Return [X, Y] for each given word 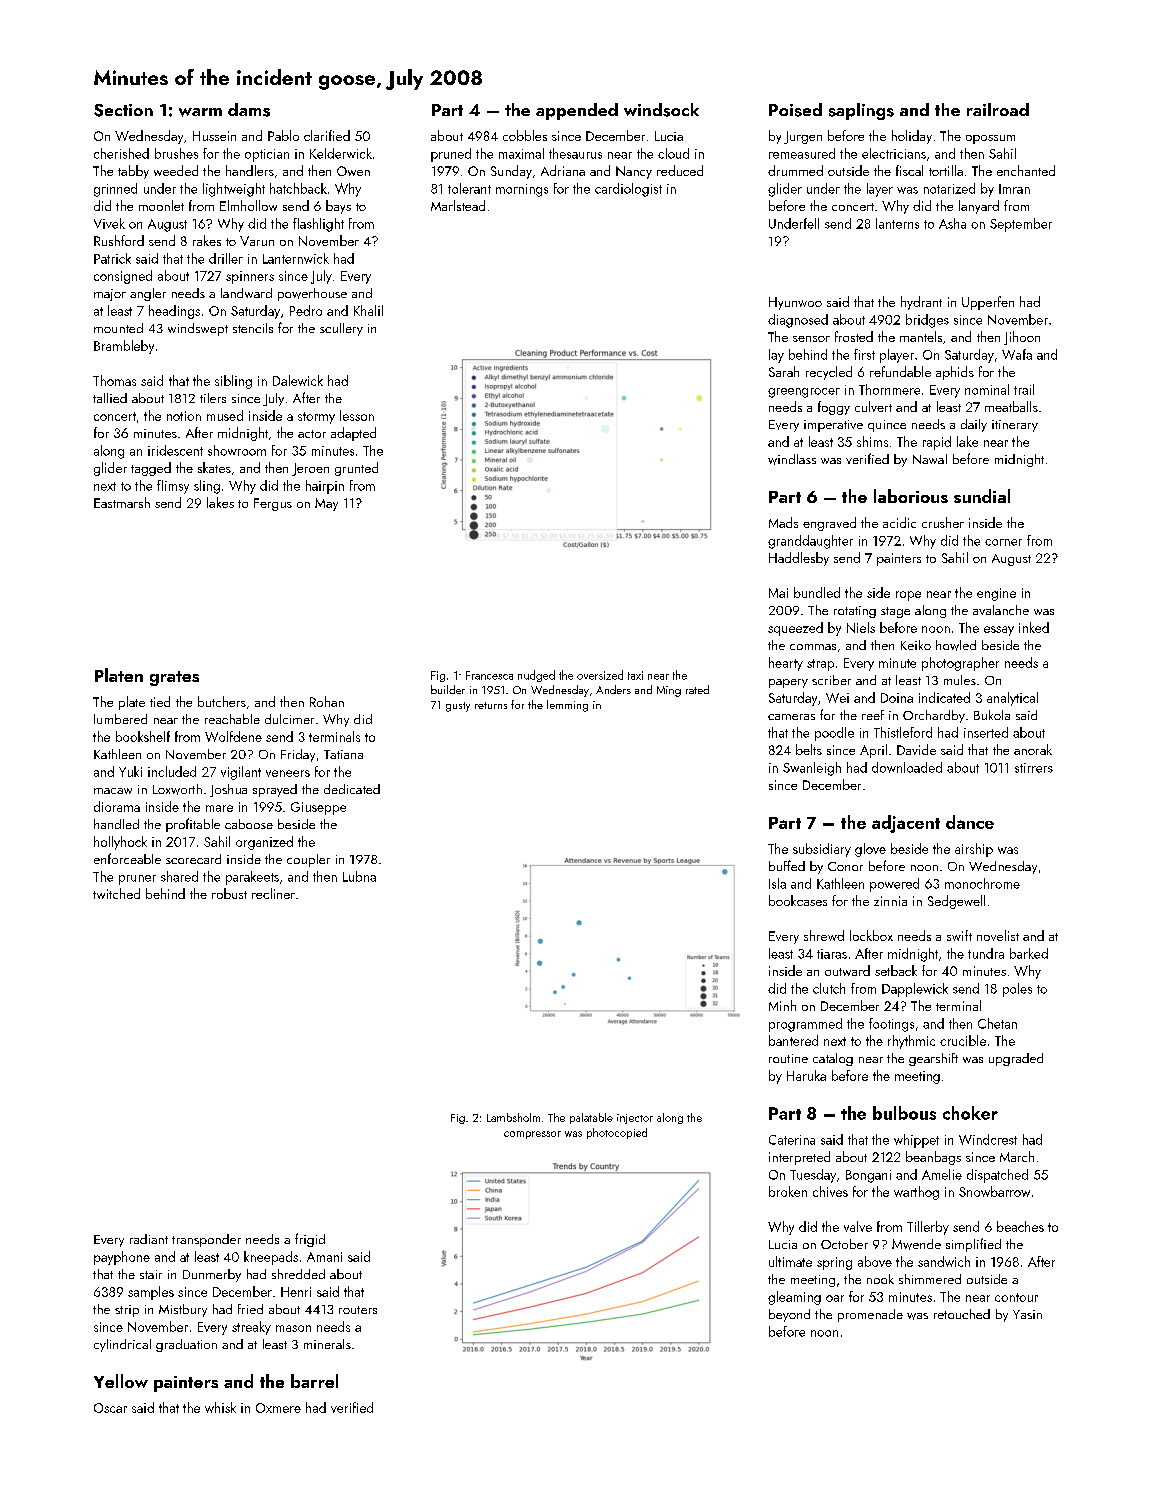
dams [249, 110]
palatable [591, 1118]
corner [1003, 542]
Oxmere [278, 1408]
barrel [314, 1381]
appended [577, 111]
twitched [116, 893]
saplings [861, 111]
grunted [356, 469]
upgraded [1016, 1059]
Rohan [327, 701]
